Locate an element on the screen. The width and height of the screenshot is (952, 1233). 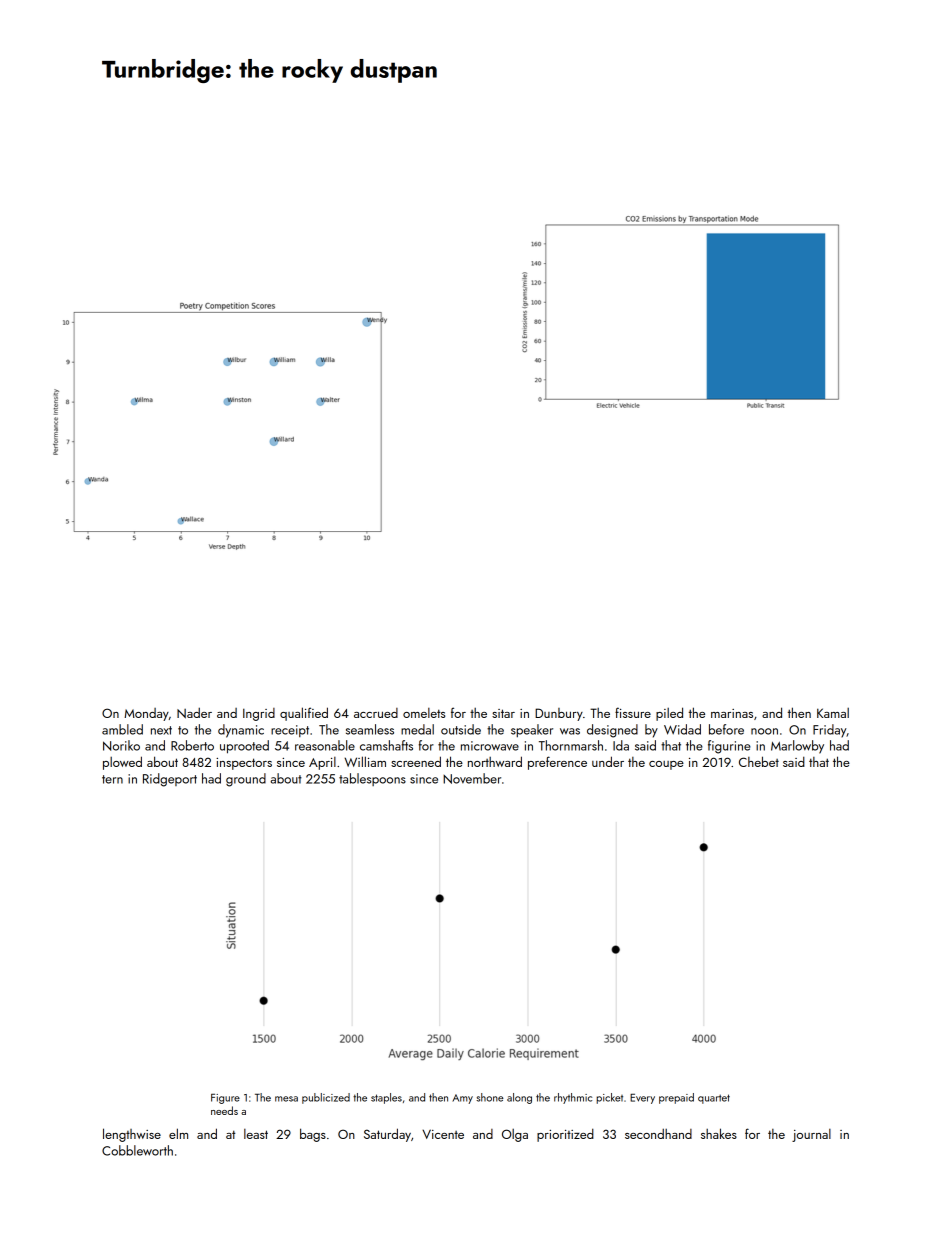
bags is located at coordinates (313, 1135).
